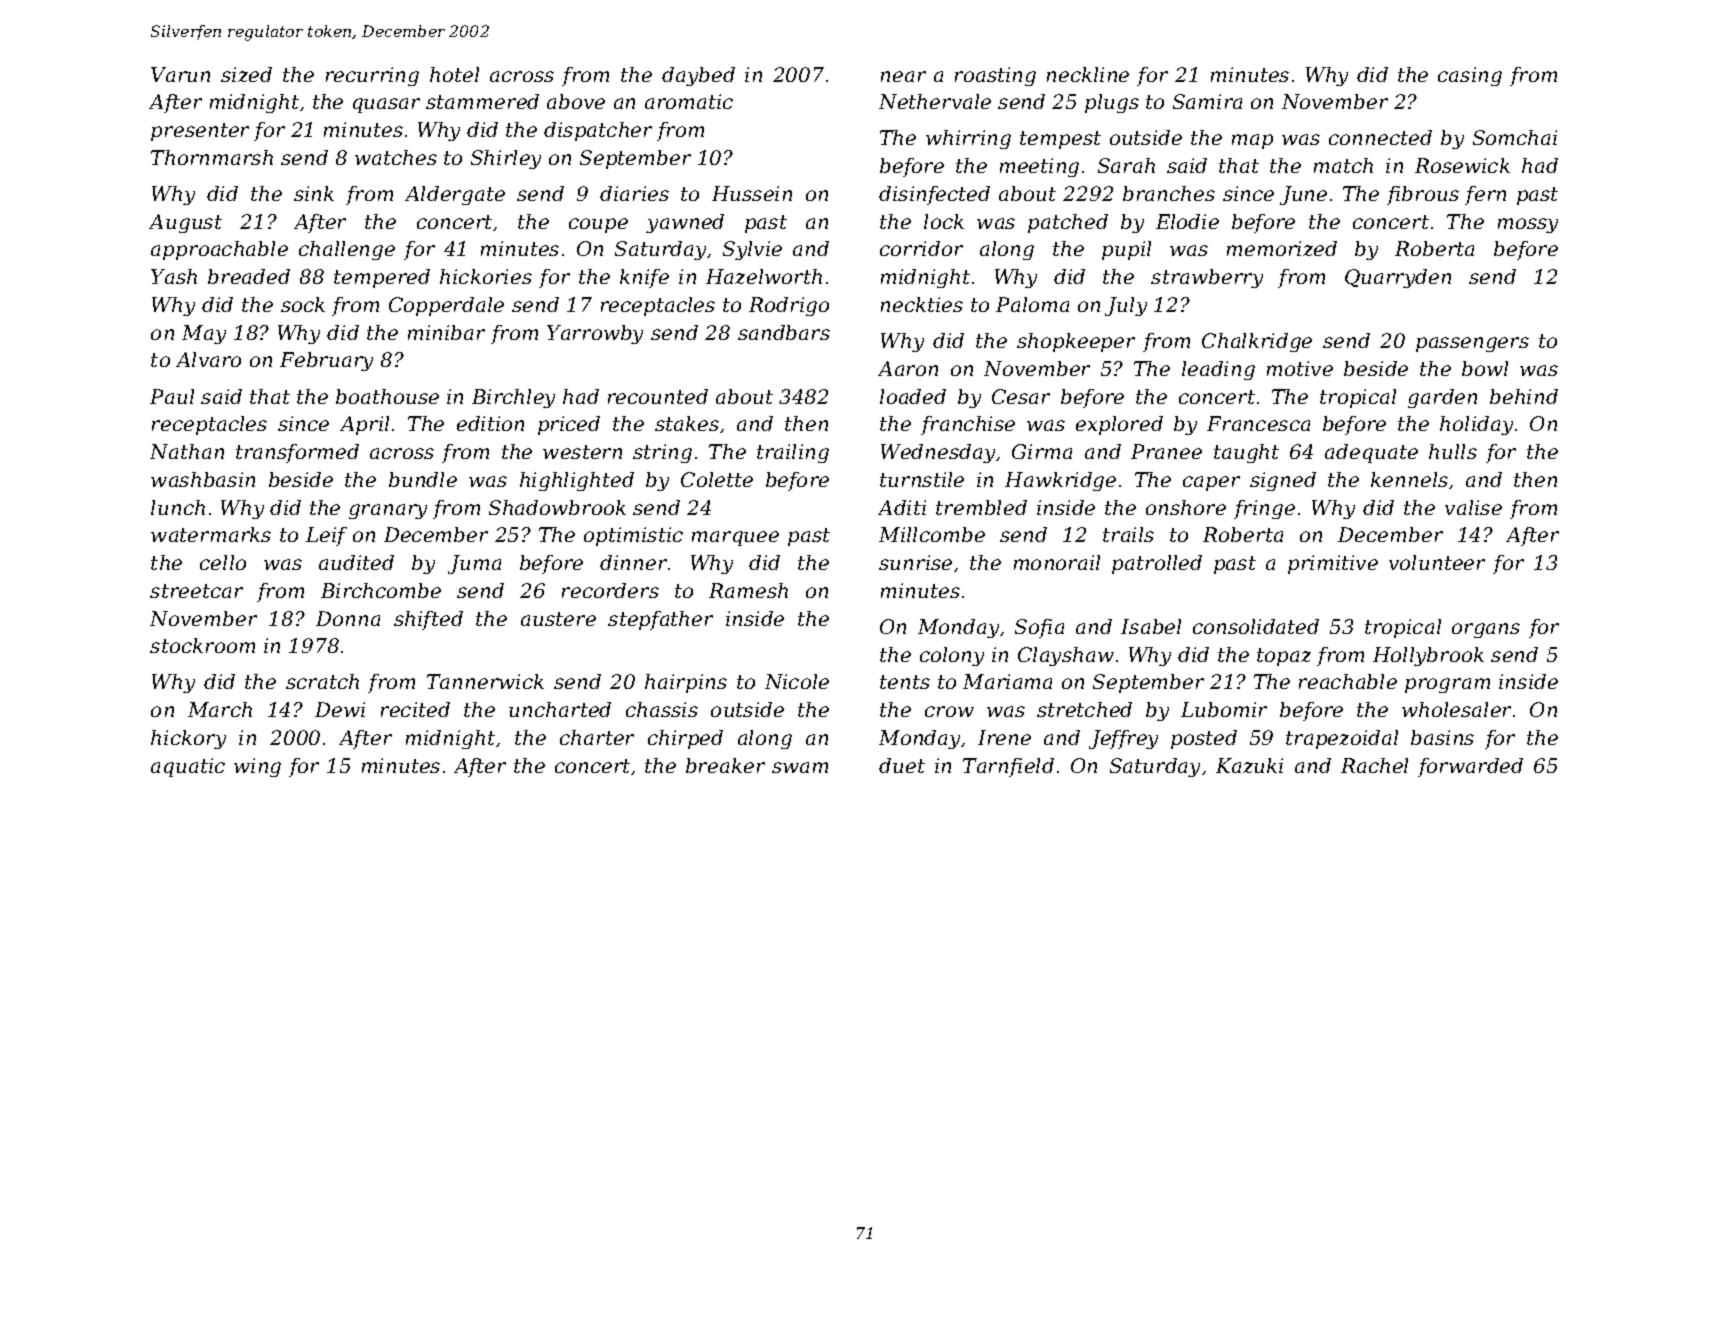 This image has height=1321, width=1710. I want to click on Paul, so click(172, 396).
